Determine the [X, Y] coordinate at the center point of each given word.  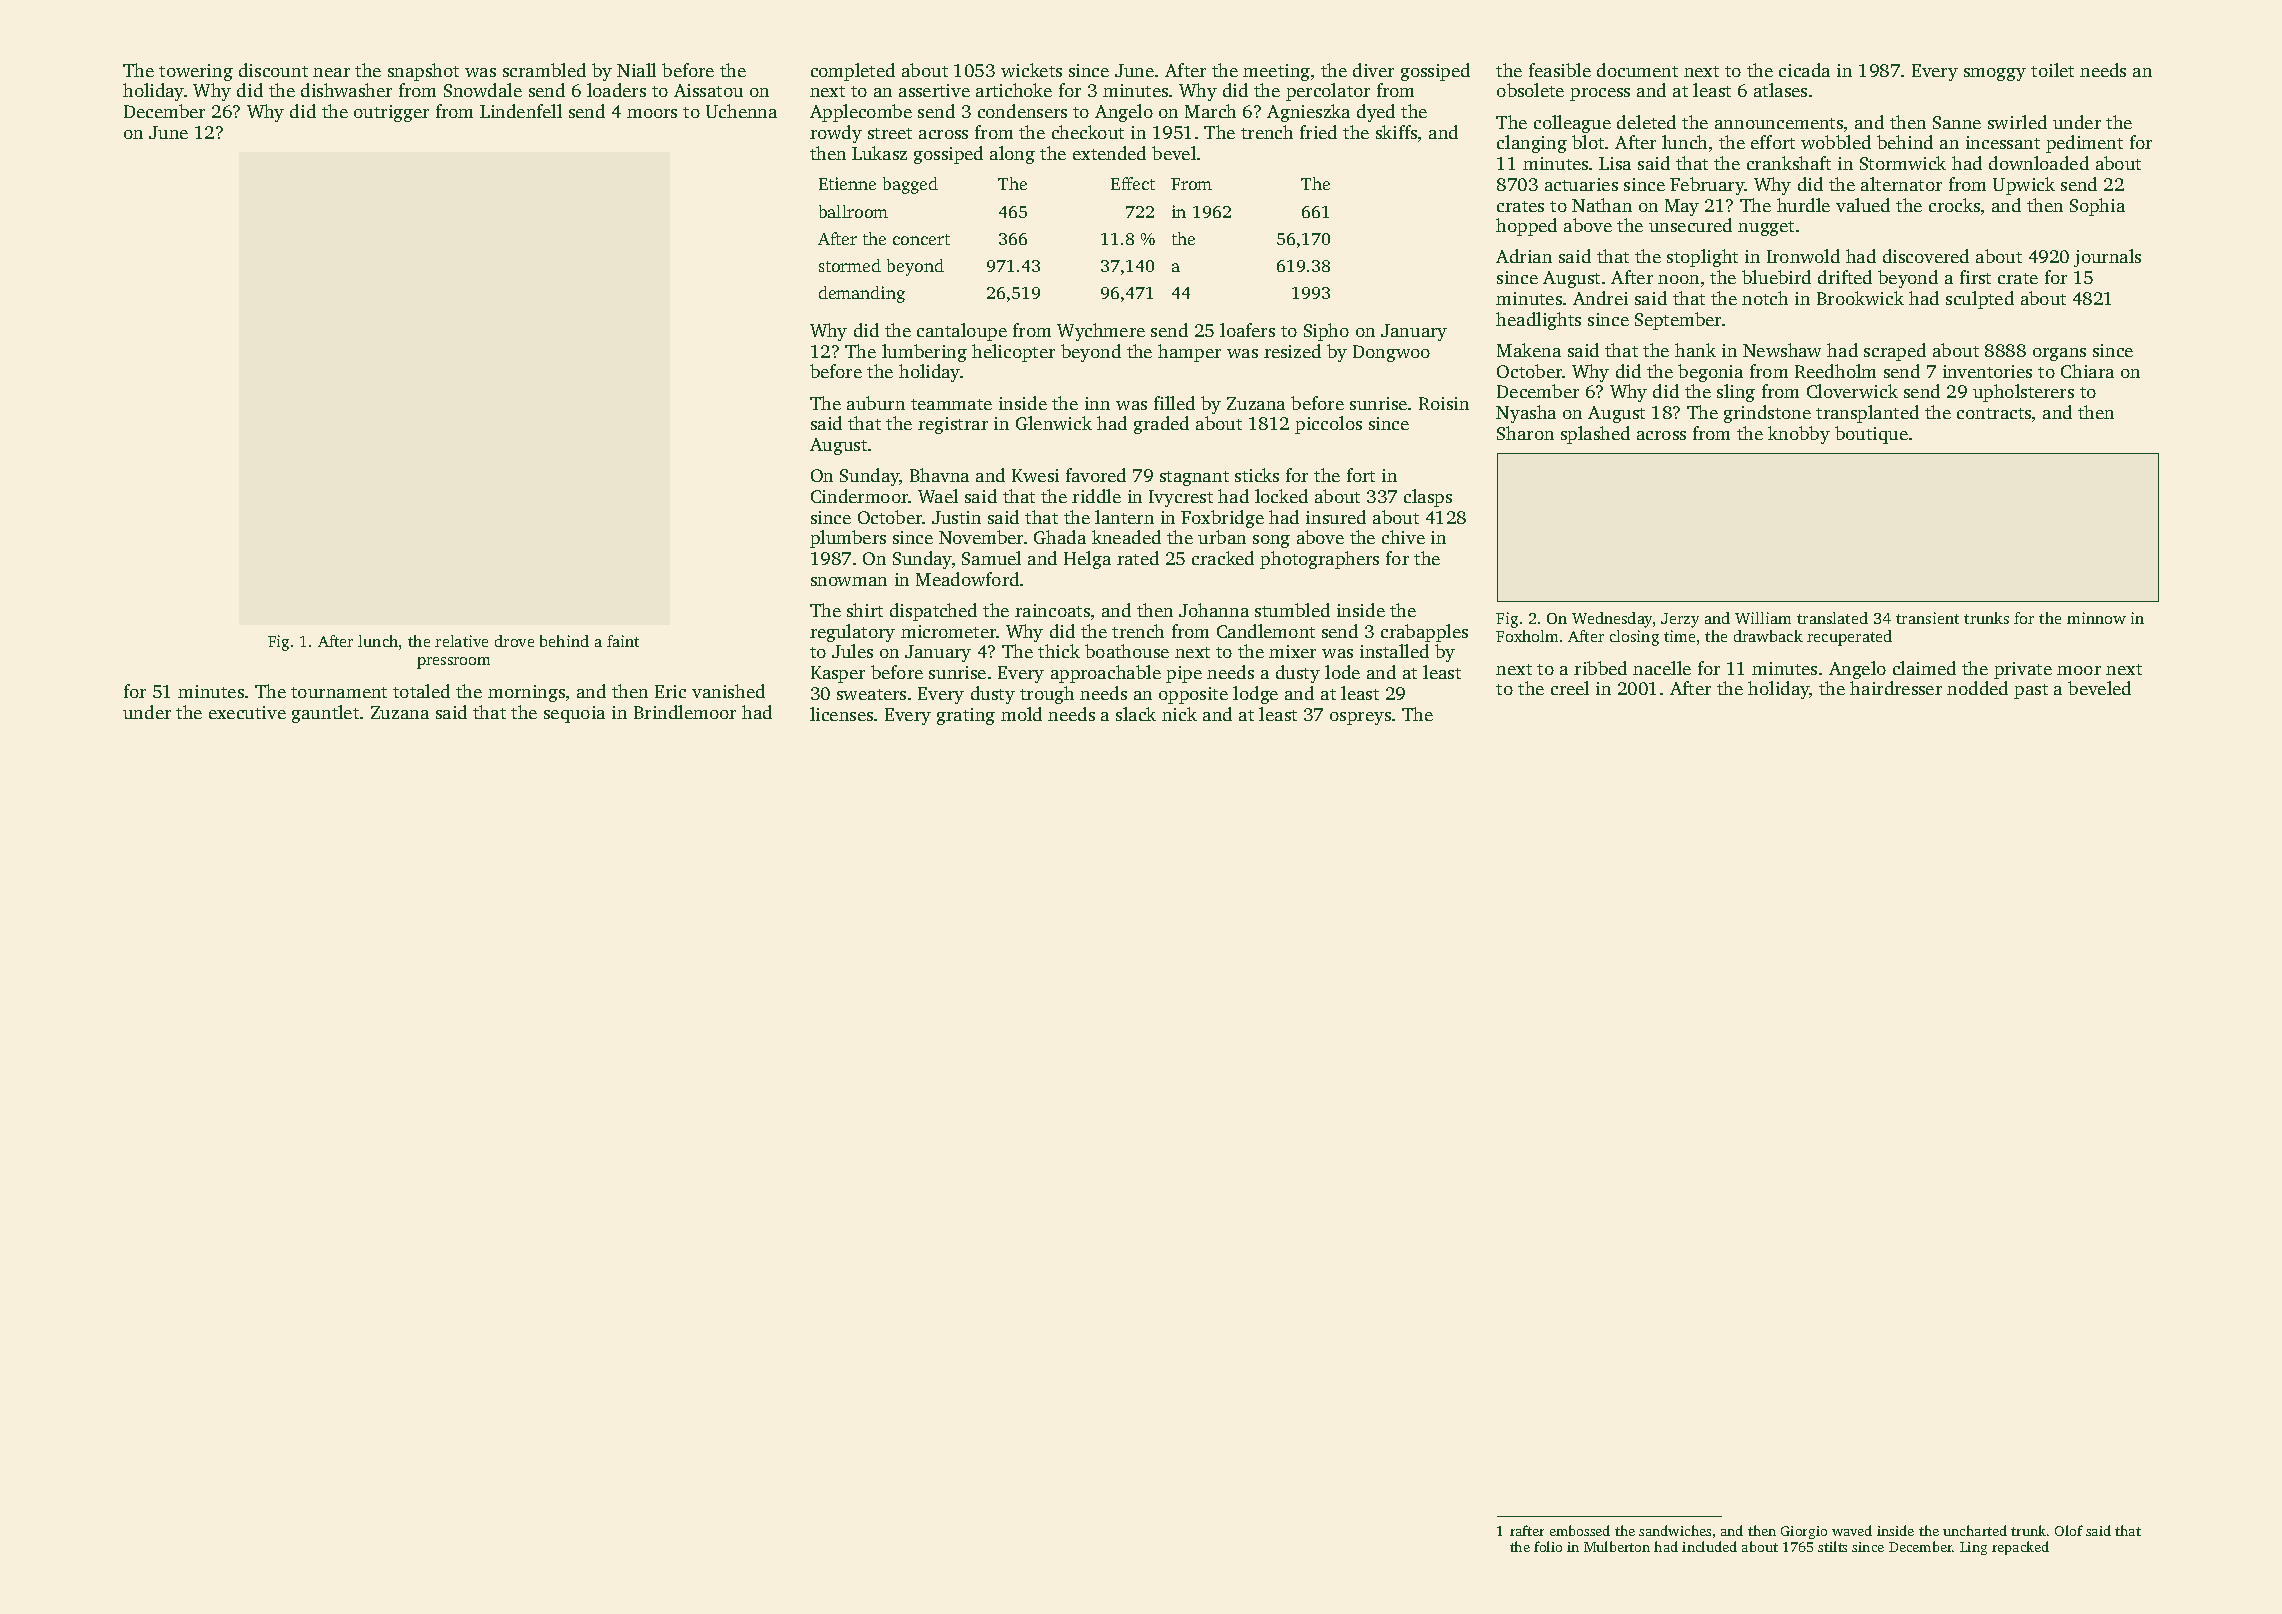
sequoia [574, 714]
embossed [1580, 1530]
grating [966, 716]
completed [853, 72]
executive [247, 712]
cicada [1804, 70]
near [331, 72]
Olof [2069, 1530]
